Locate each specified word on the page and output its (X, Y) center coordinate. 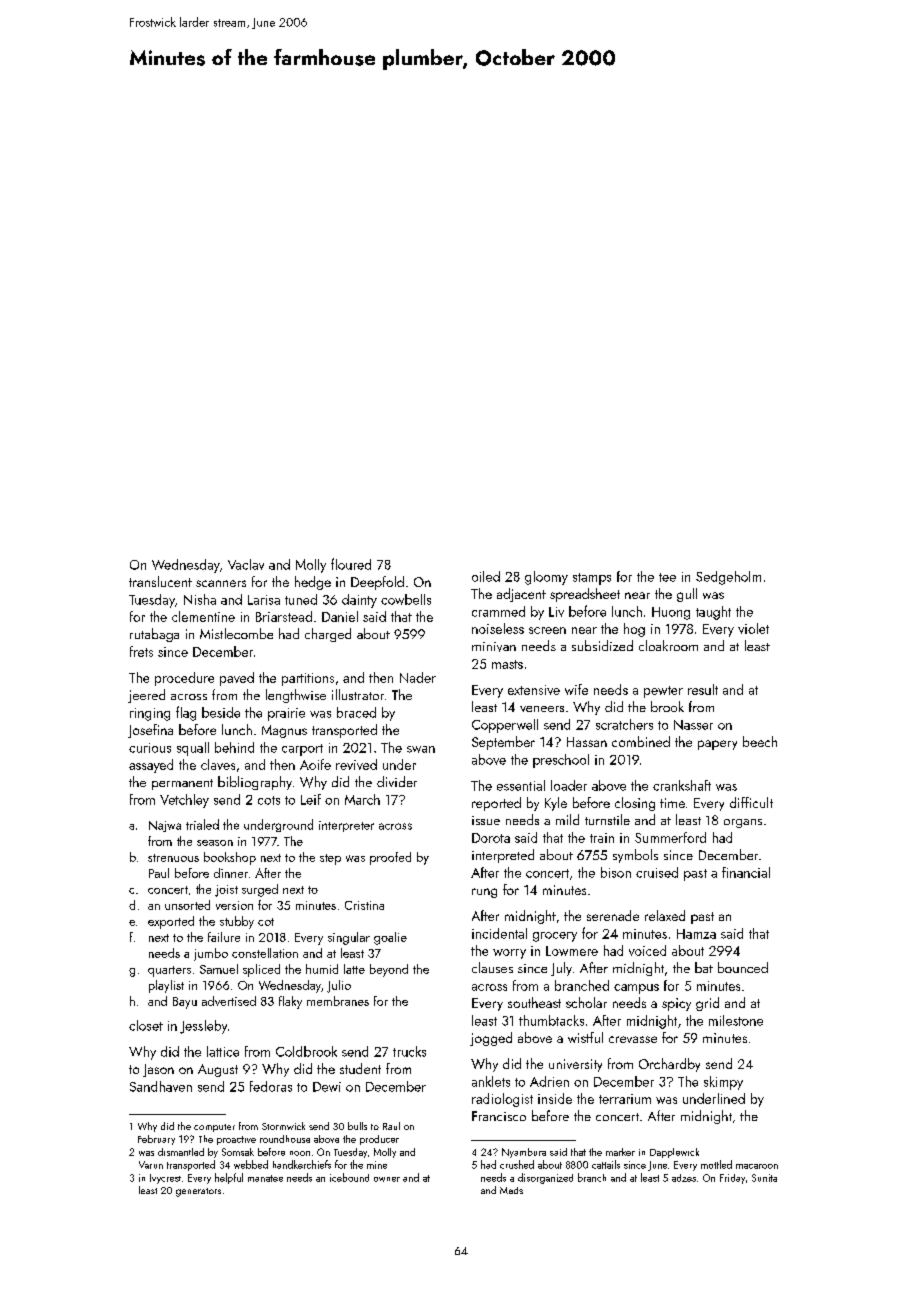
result (703, 689)
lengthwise (296, 696)
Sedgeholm (728, 578)
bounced (743, 967)
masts (507, 664)
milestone (736, 1020)
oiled (486, 576)
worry (509, 954)
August (218, 1070)
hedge (313, 583)
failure (224, 937)
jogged (491, 1039)
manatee (265, 1178)
